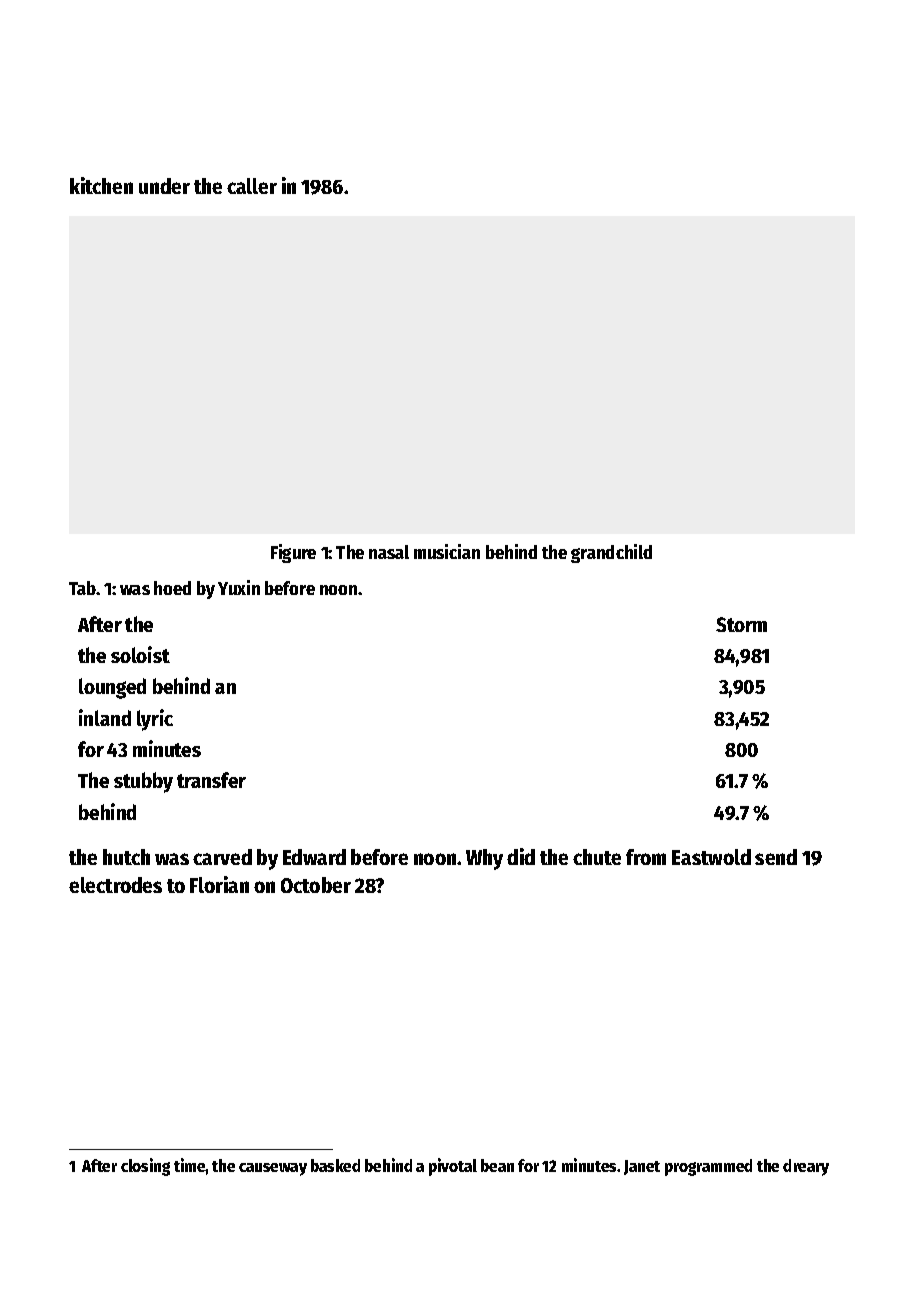 The height and width of the screenshot is (1311, 924). What do you see at coordinates (164, 186) in the screenshot?
I see `under` at bounding box center [164, 186].
